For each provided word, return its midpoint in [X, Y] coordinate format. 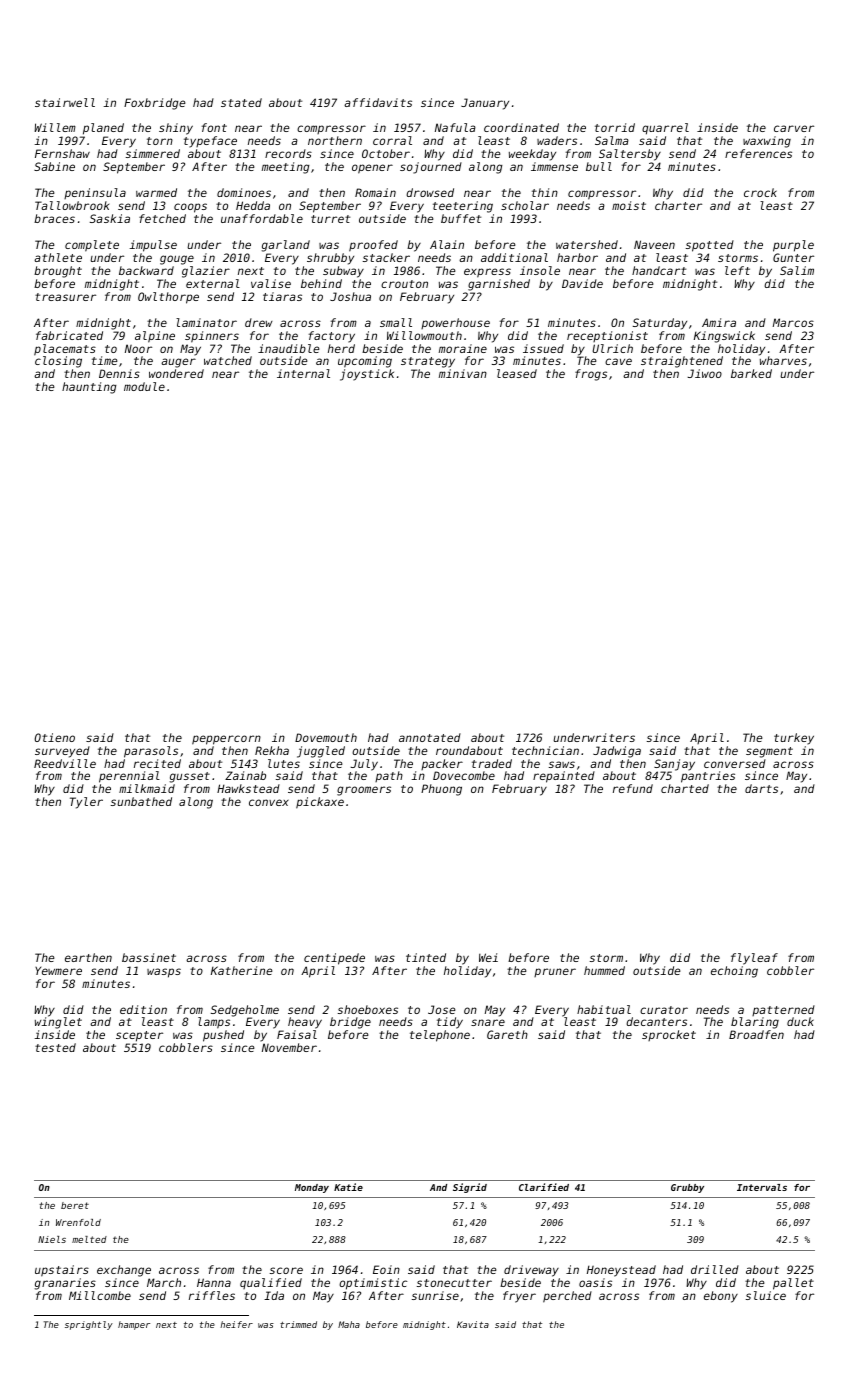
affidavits [378, 102]
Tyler [86, 803]
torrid [615, 127]
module [144, 386]
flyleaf [754, 959]
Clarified [544, 1187]
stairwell [65, 102]
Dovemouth [326, 737]
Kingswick [724, 337]
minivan [463, 373]
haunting [89, 388]
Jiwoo [705, 373]
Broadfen [756, 1034]
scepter [139, 1036]
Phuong [441, 790]
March [164, 1282]
